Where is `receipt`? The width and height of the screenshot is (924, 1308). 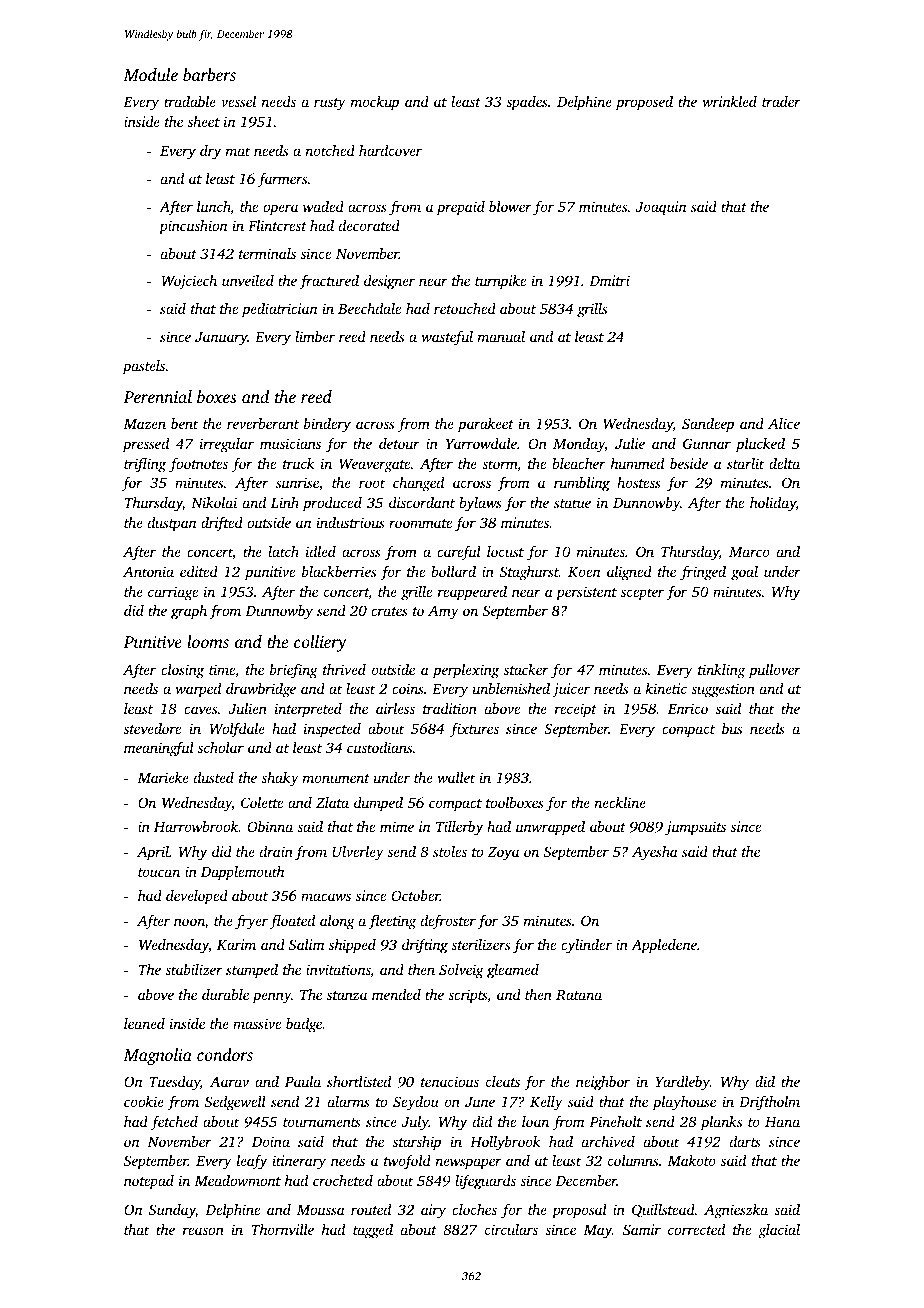 receipt is located at coordinates (576, 710).
